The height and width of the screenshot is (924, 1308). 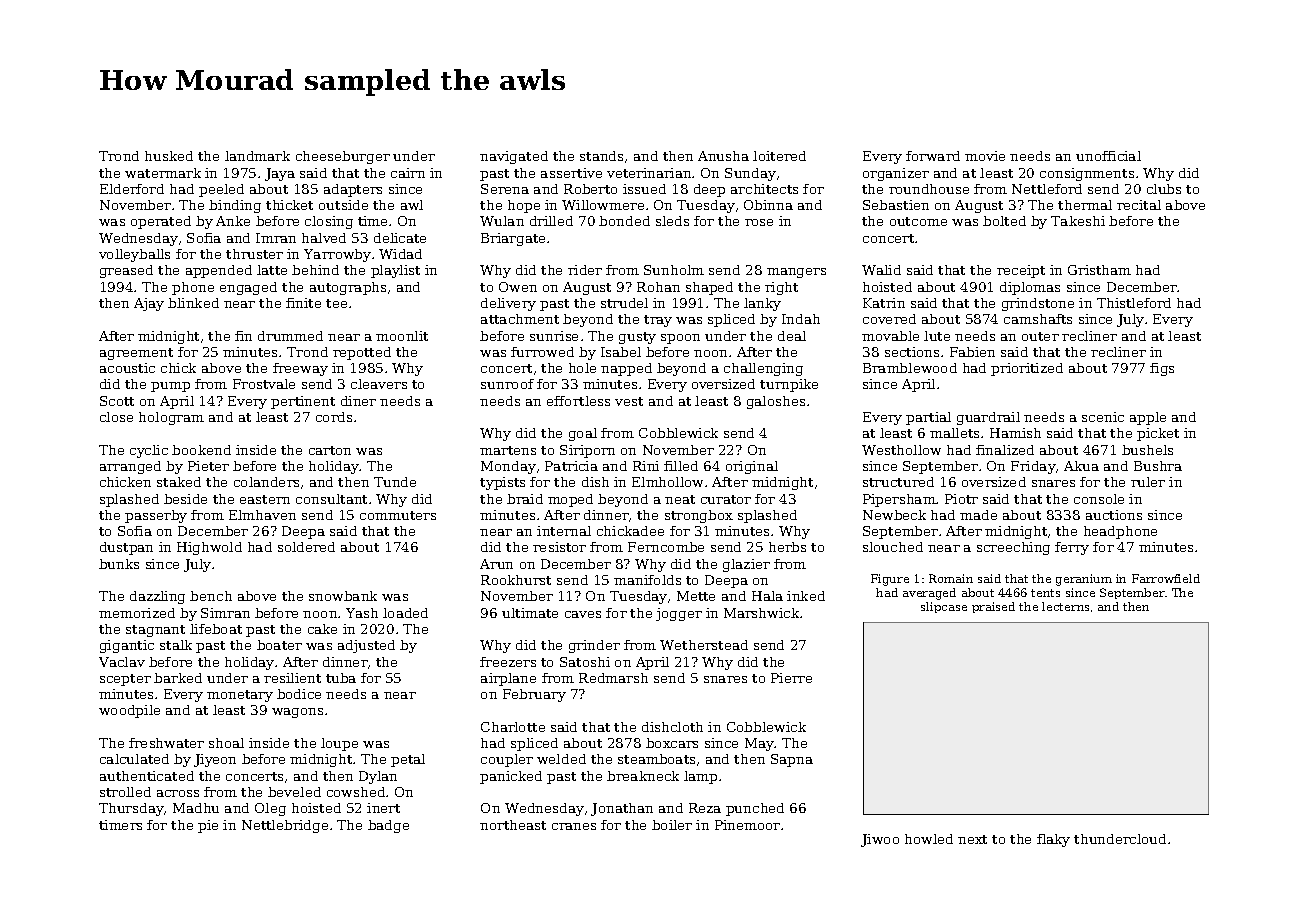 I want to click on typists, so click(x=502, y=483).
